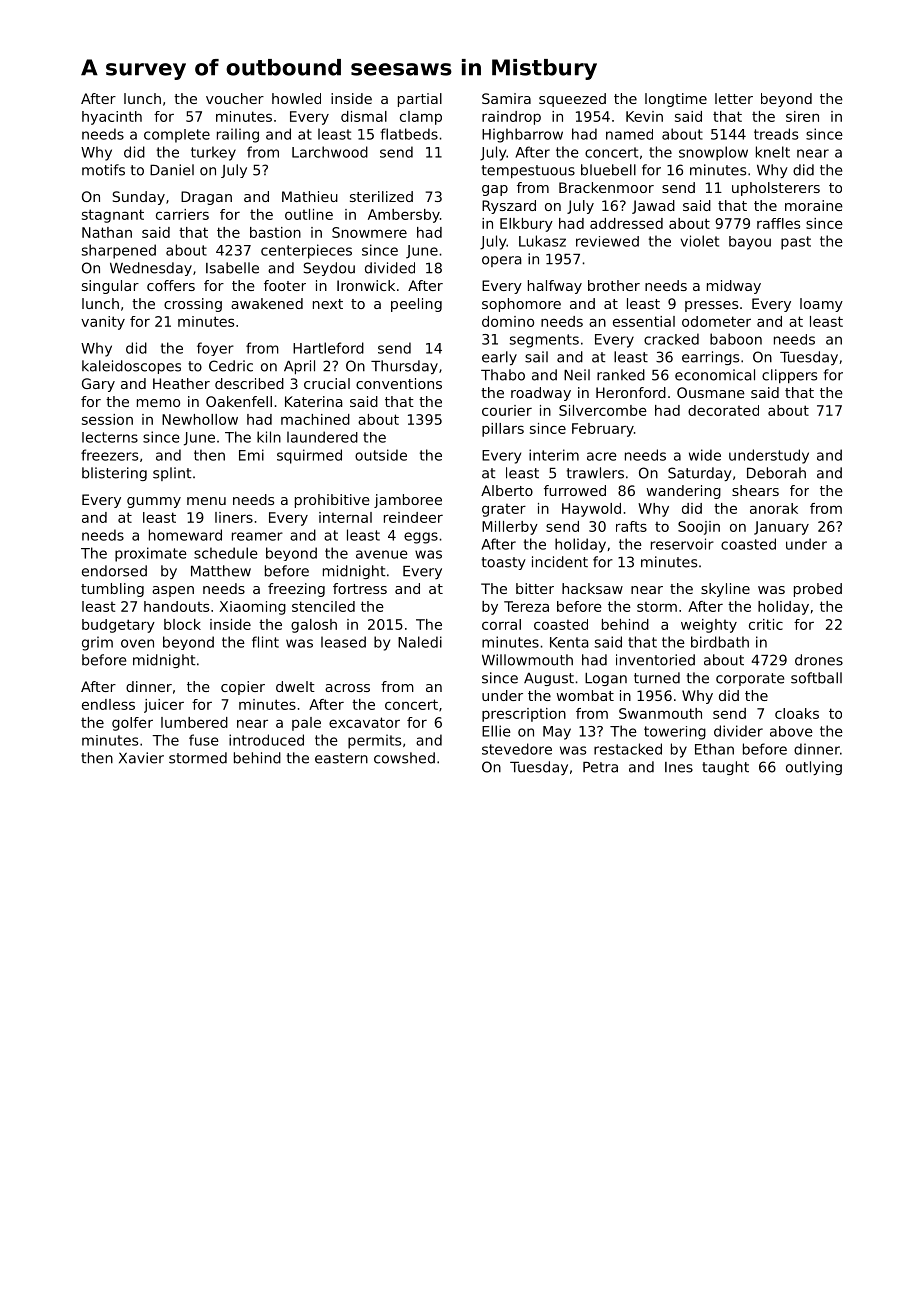 This page has height=1308, width=924. What do you see at coordinates (676, 100) in the page?
I see `longtime` at bounding box center [676, 100].
